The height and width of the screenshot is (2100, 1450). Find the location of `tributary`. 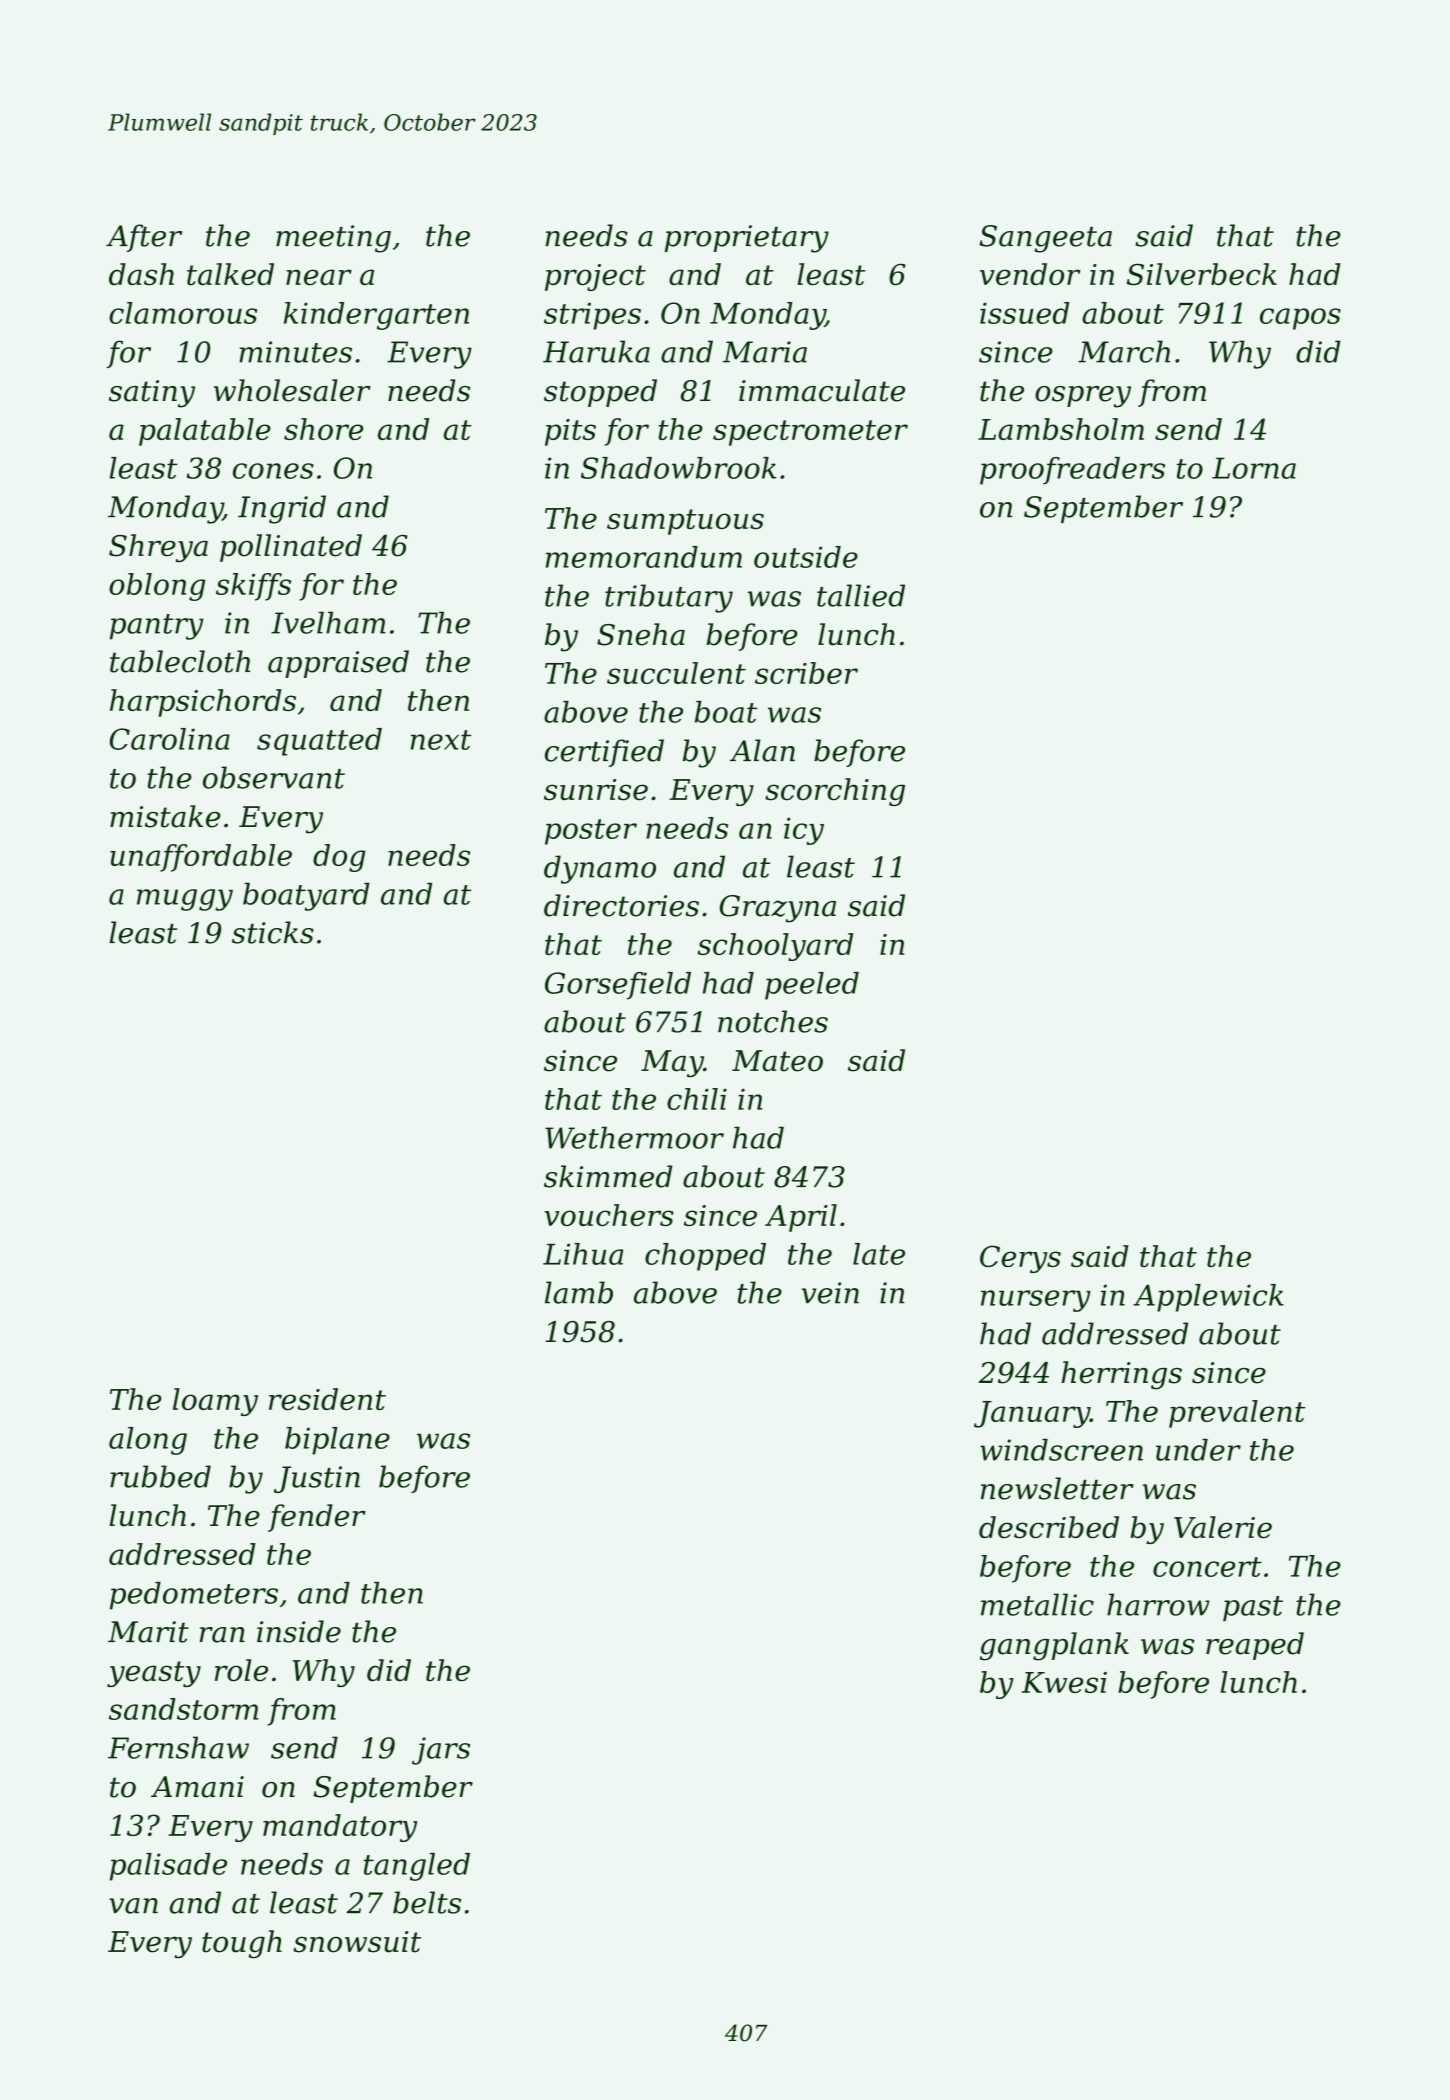

tributary is located at coordinates (669, 598).
